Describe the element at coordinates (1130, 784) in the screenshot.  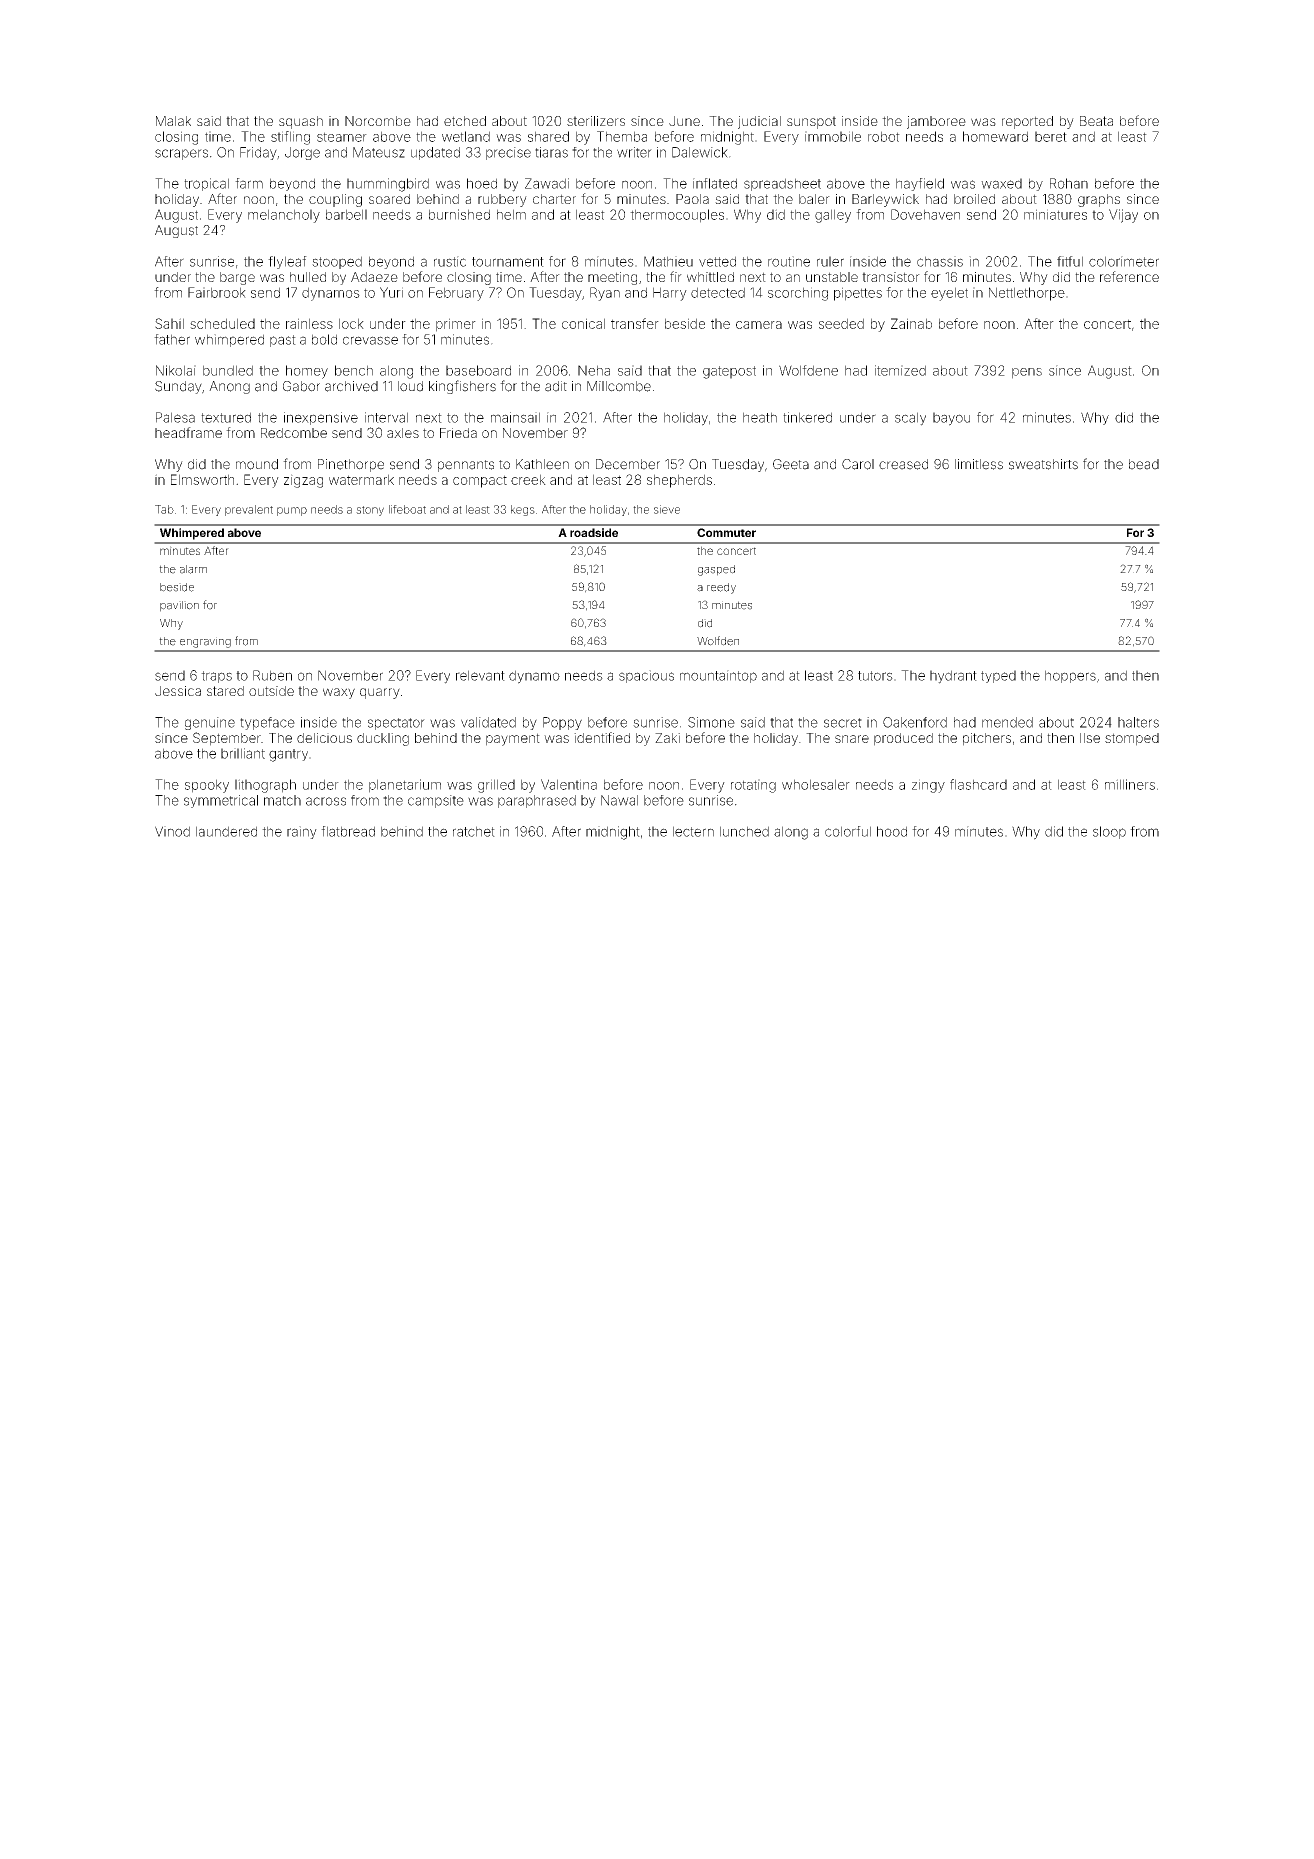
I see `milliners` at that location.
